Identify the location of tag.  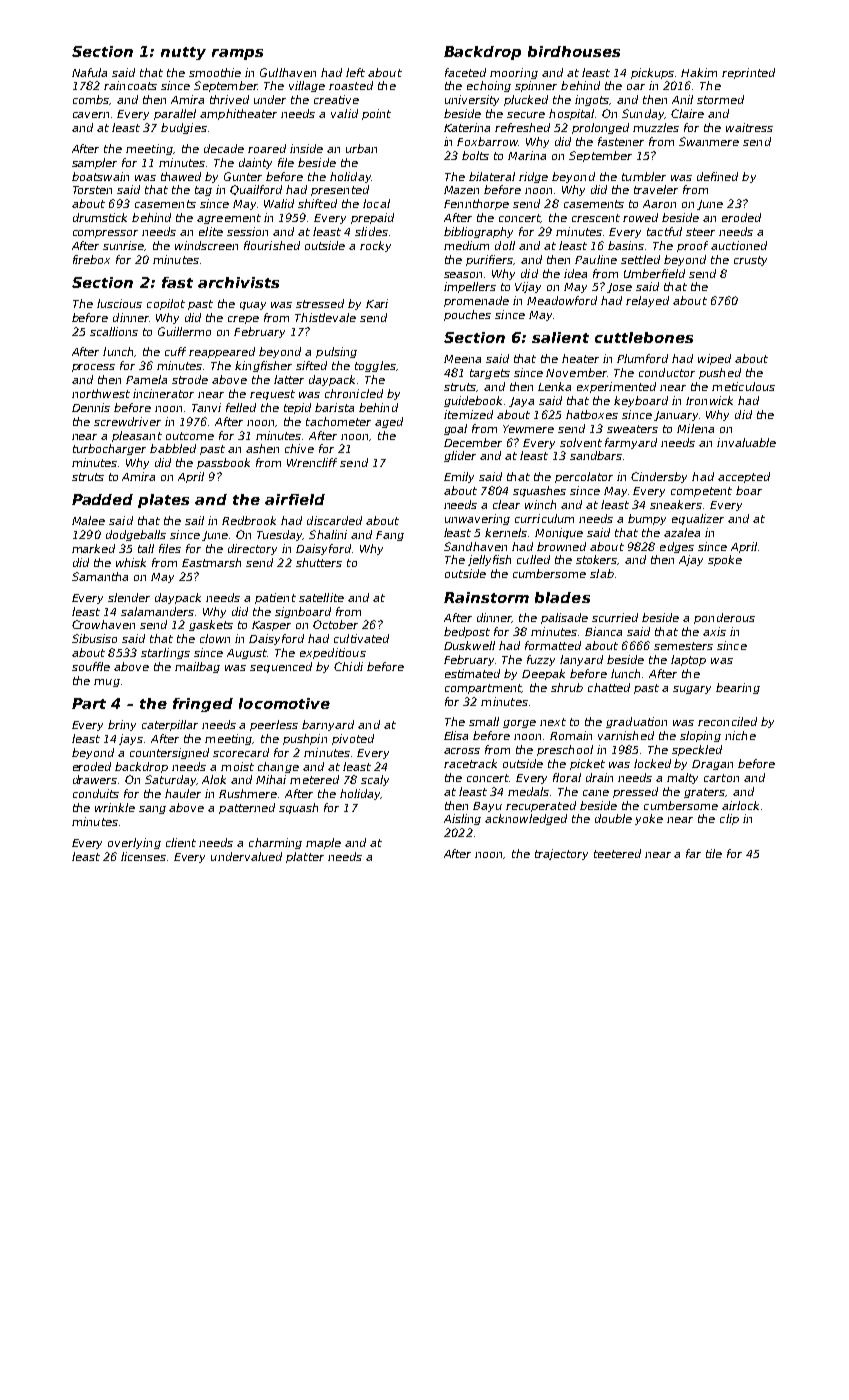
(203, 191).
